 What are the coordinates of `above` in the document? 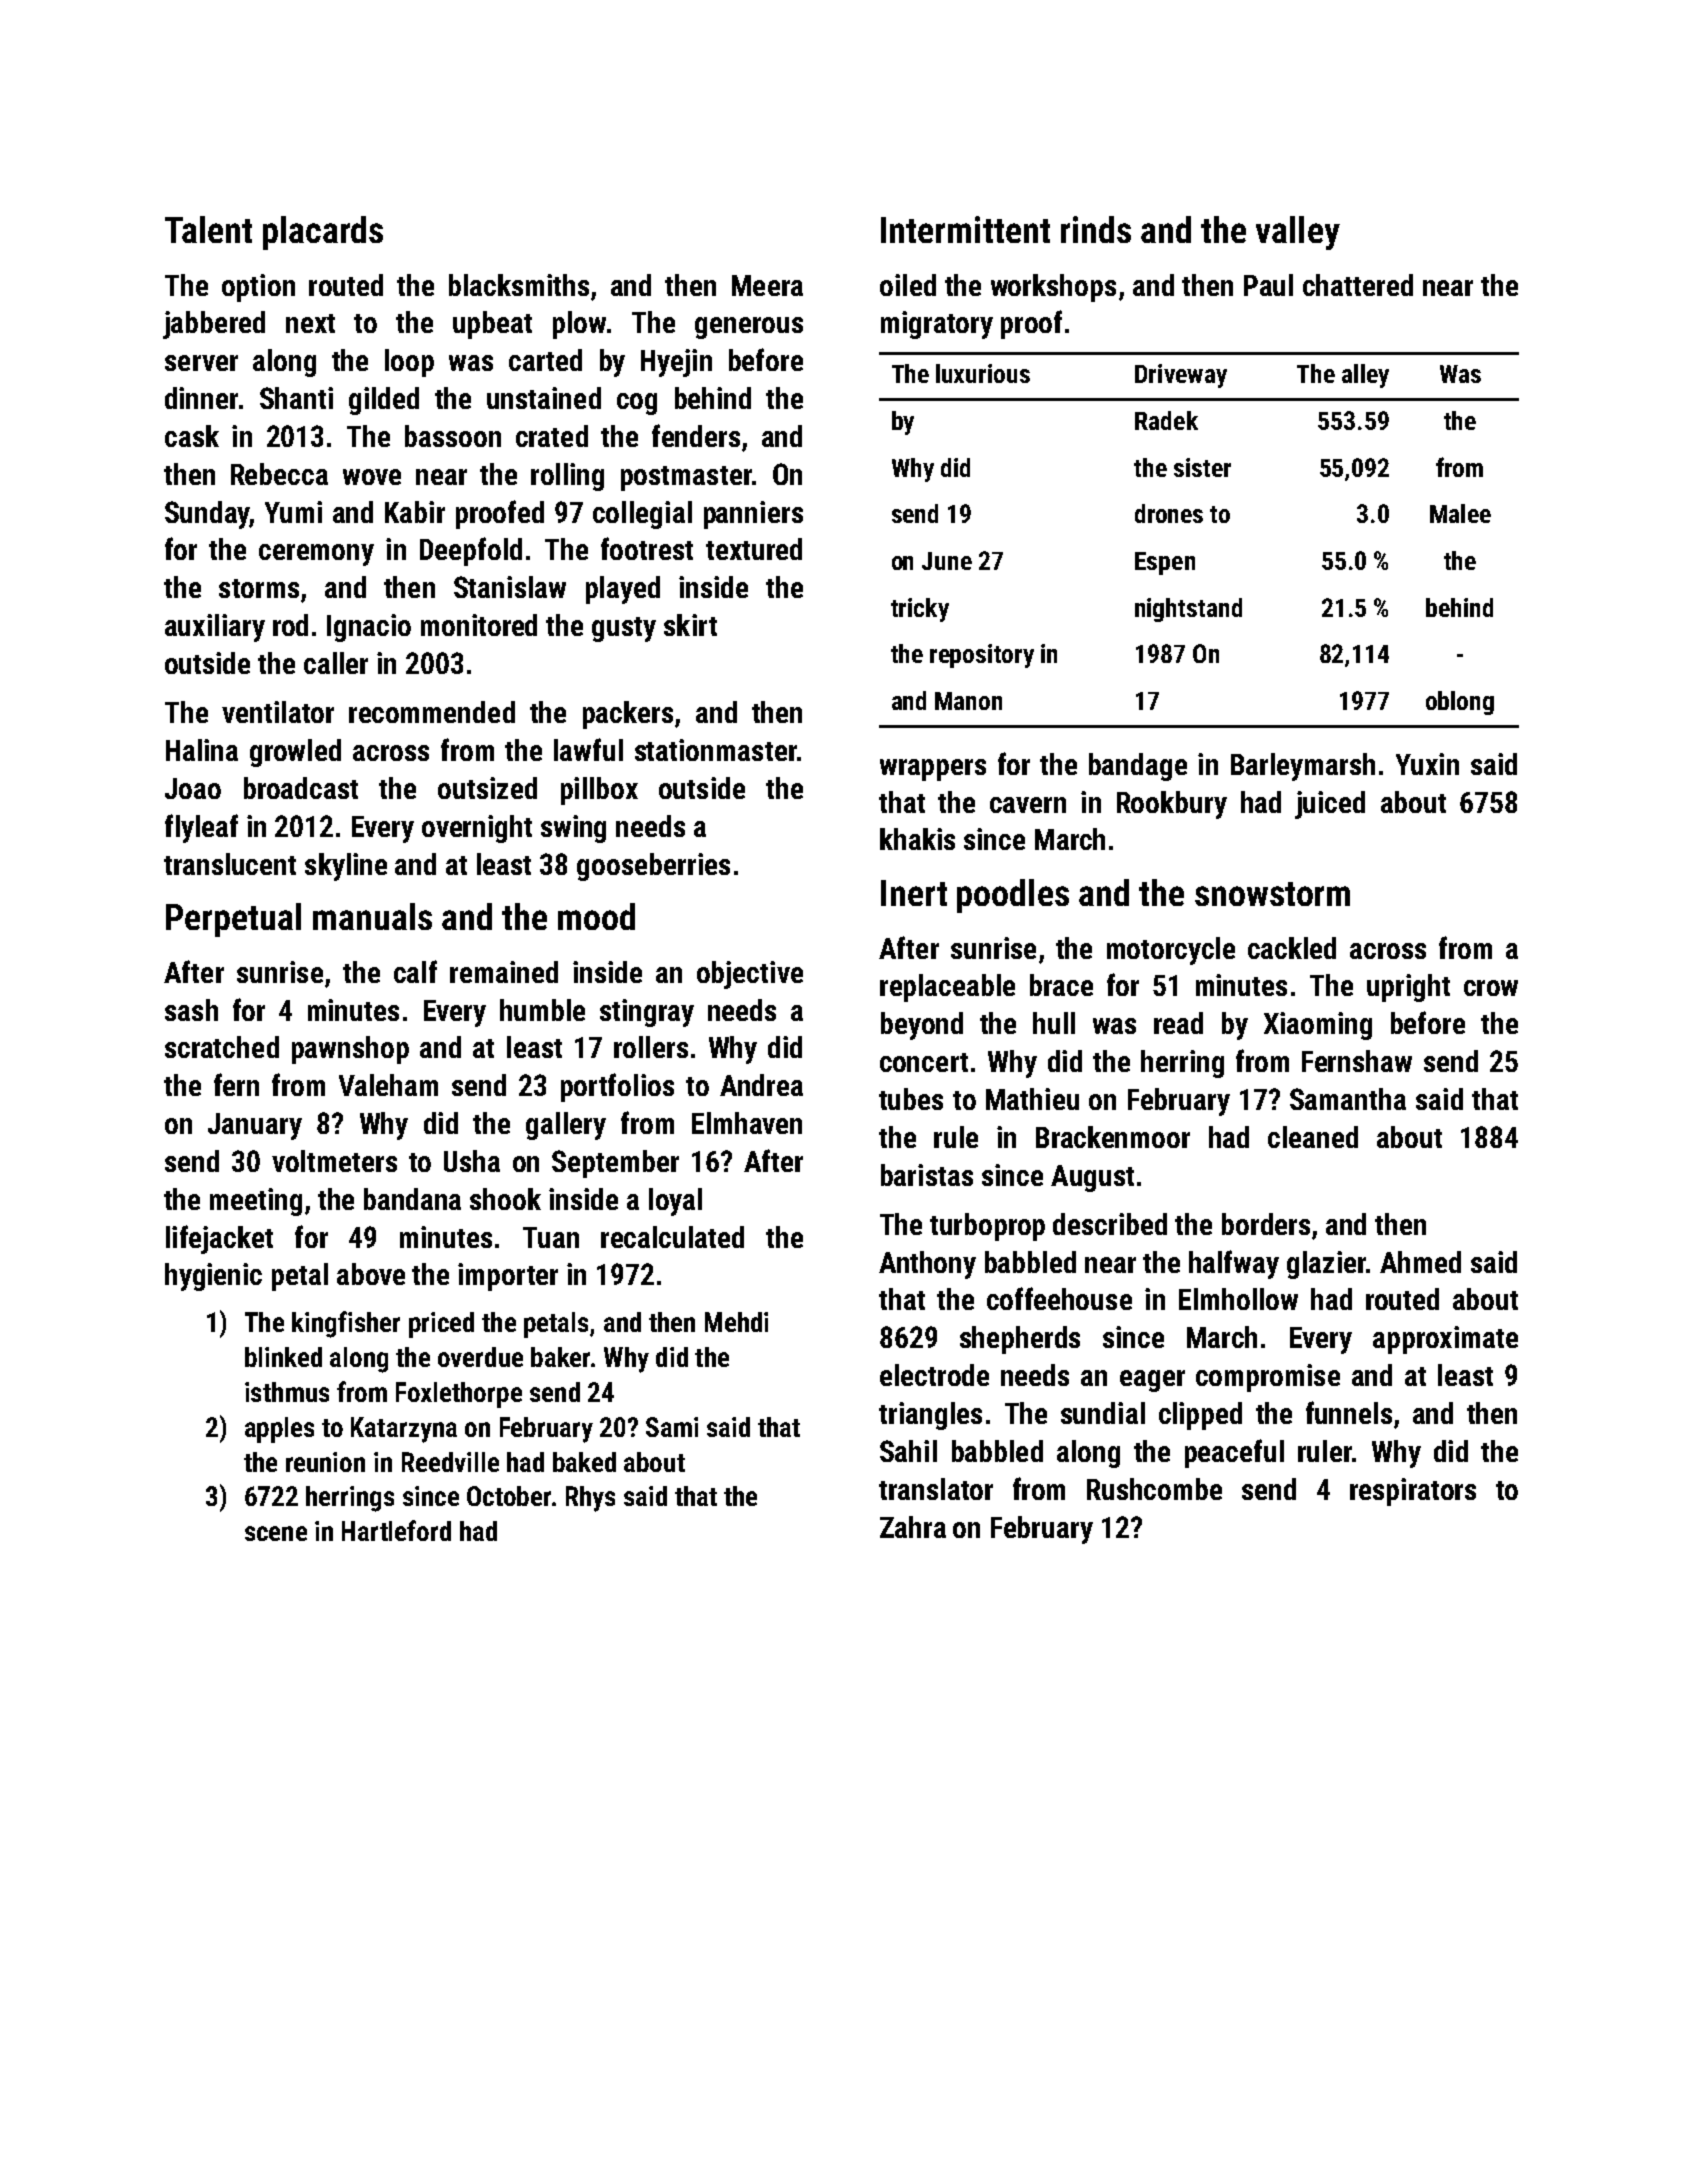 It's located at (371, 1274).
